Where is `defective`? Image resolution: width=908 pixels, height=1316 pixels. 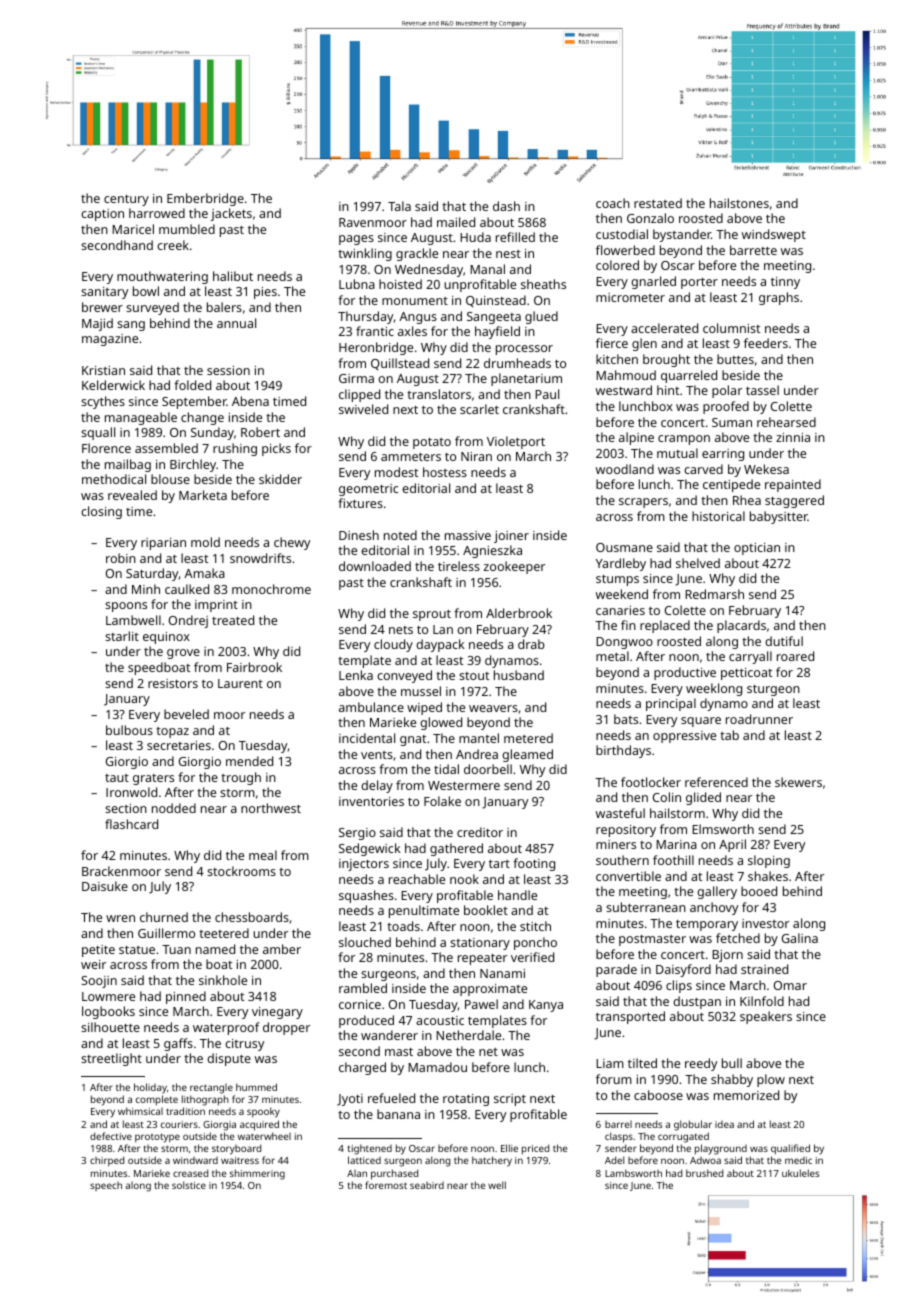
defective is located at coordinates (111, 1136).
